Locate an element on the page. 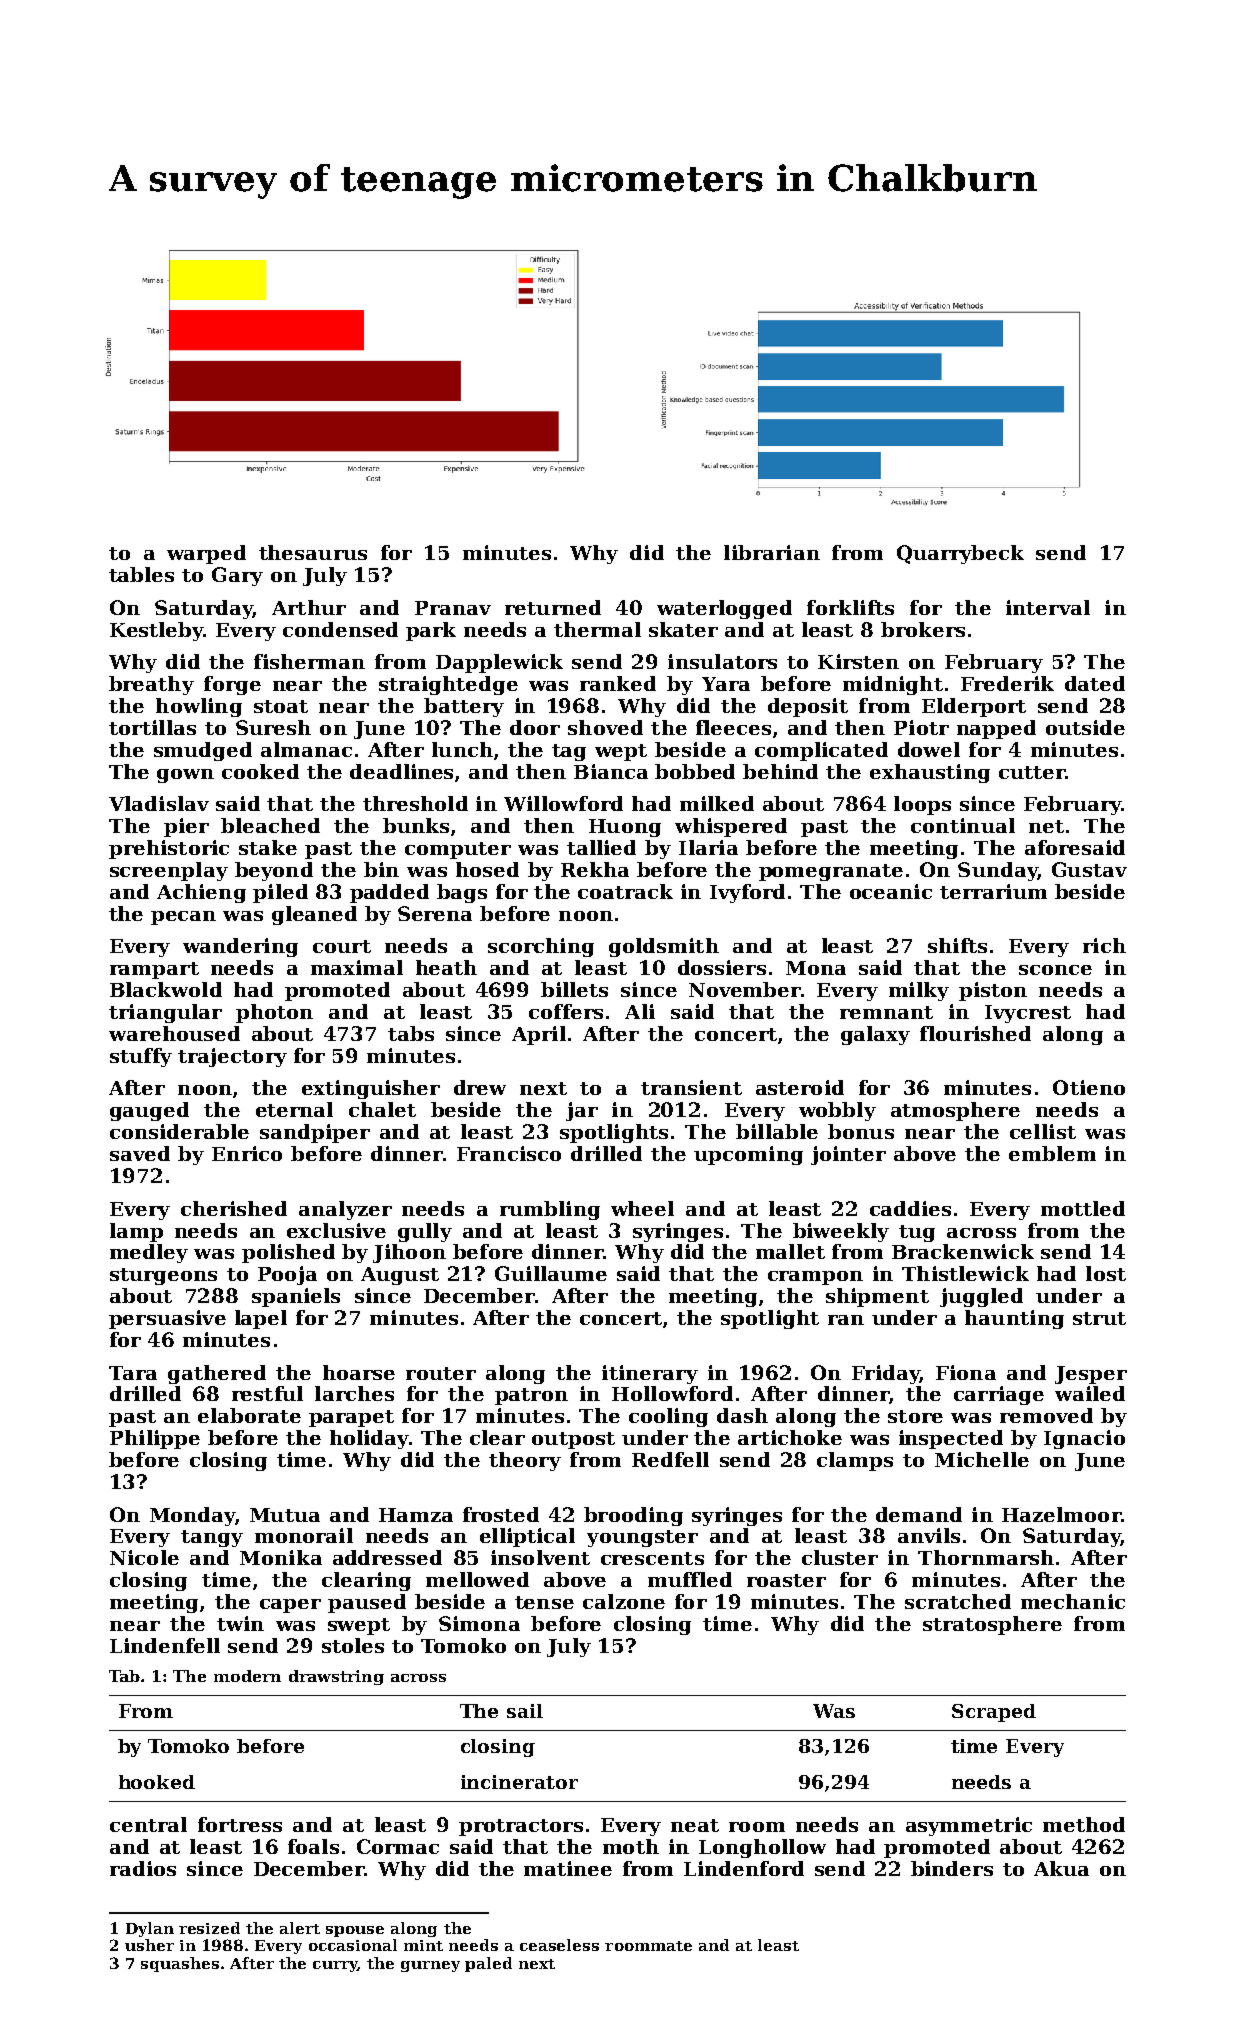 The height and width of the image is (2035, 1235). Lindenfell is located at coordinates (165, 1645).
